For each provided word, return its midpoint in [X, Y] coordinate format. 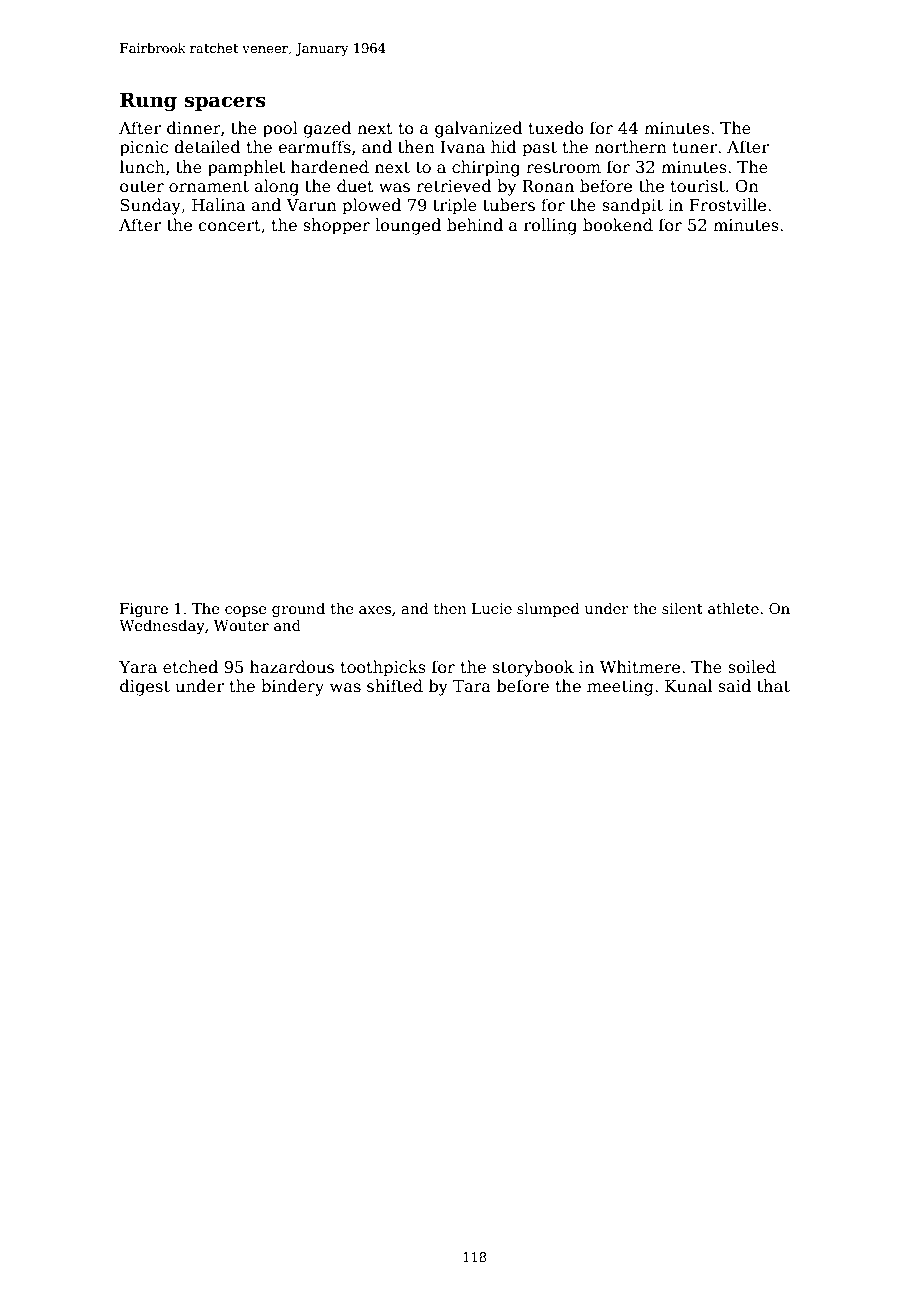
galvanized [479, 129]
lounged [408, 226]
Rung [148, 102]
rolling [550, 226]
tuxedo [556, 128]
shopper [336, 226]
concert [229, 226]
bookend [618, 225]
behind [475, 224]
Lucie [492, 608]
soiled [752, 666]
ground [298, 609]
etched [190, 667]
